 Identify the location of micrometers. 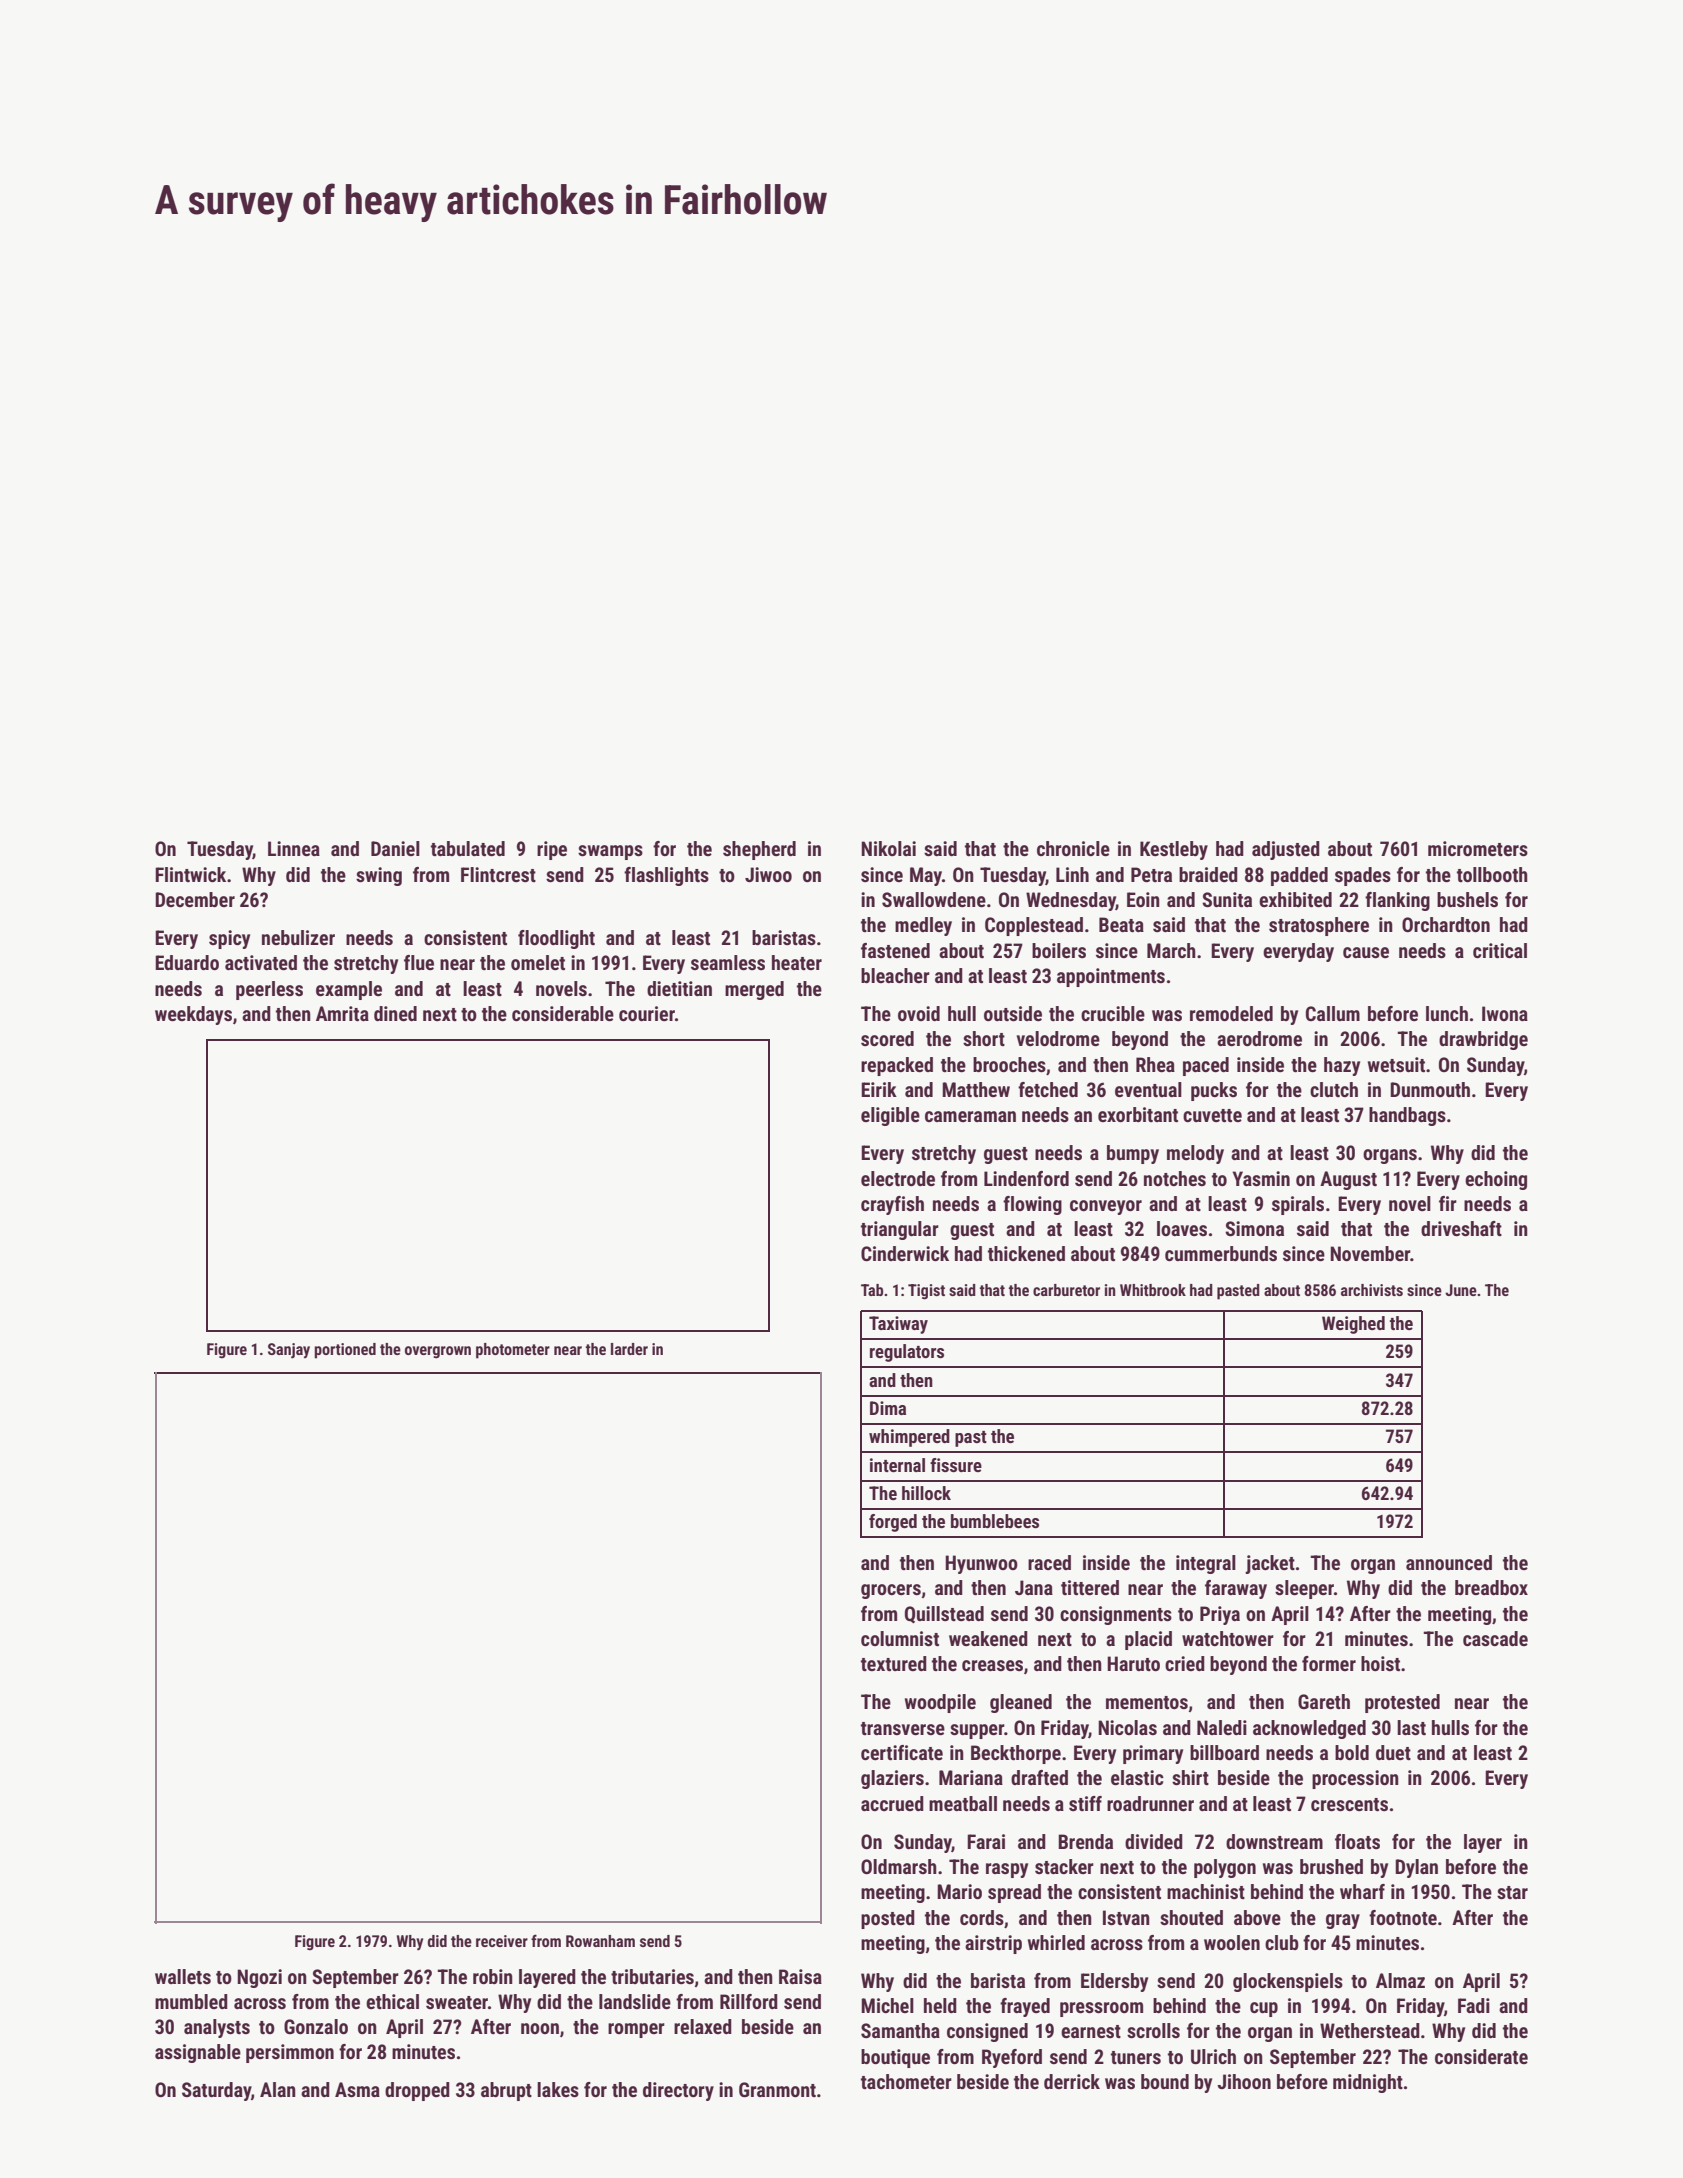
(1478, 848).
